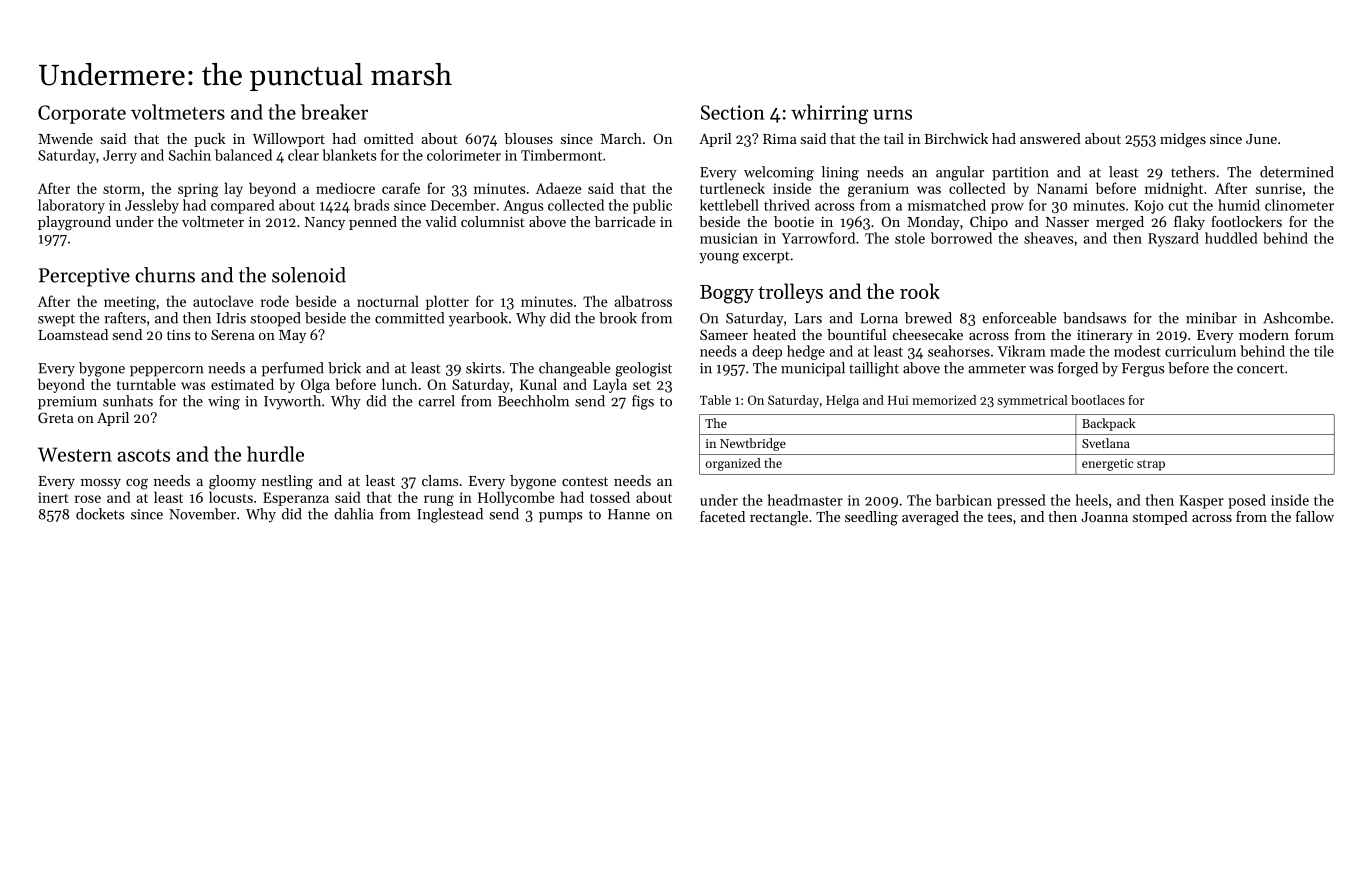  I want to click on Boggy, so click(727, 294).
